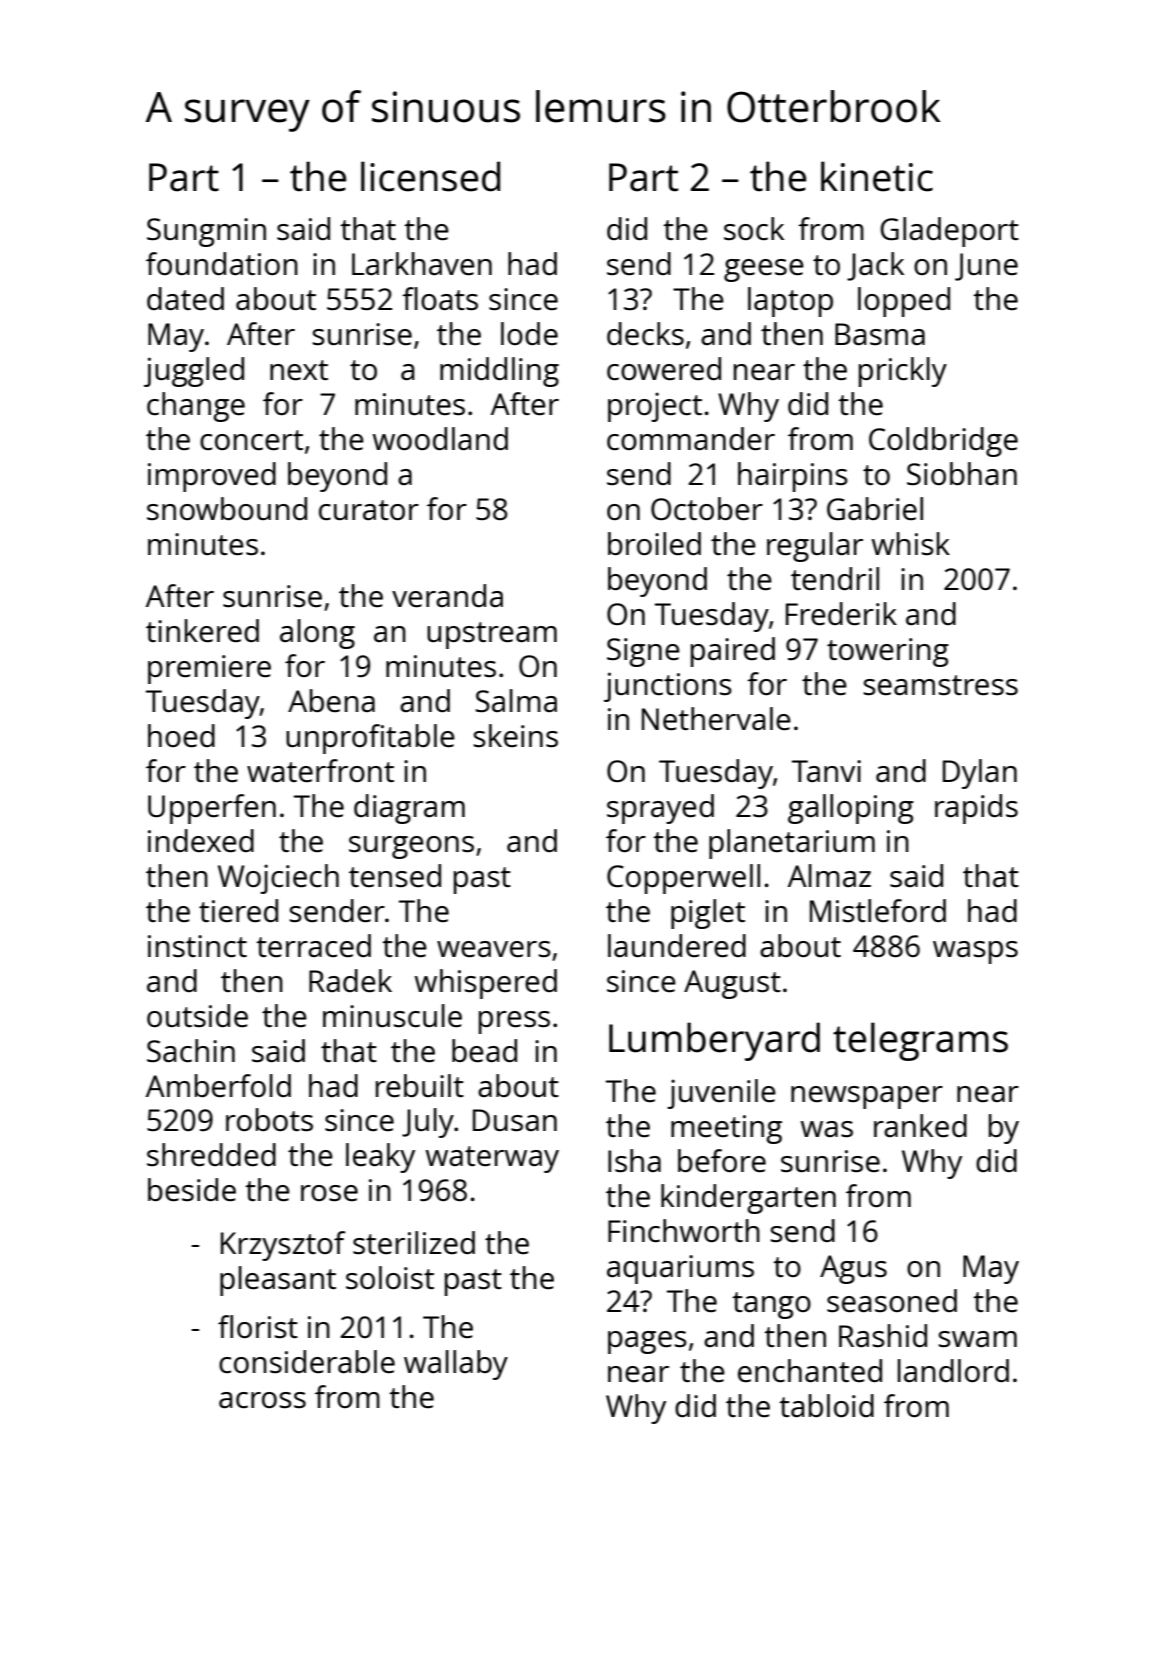  What do you see at coordinates (903, 372) in the screenshot?
I see `prickly` at bounding box center [903, 372].
